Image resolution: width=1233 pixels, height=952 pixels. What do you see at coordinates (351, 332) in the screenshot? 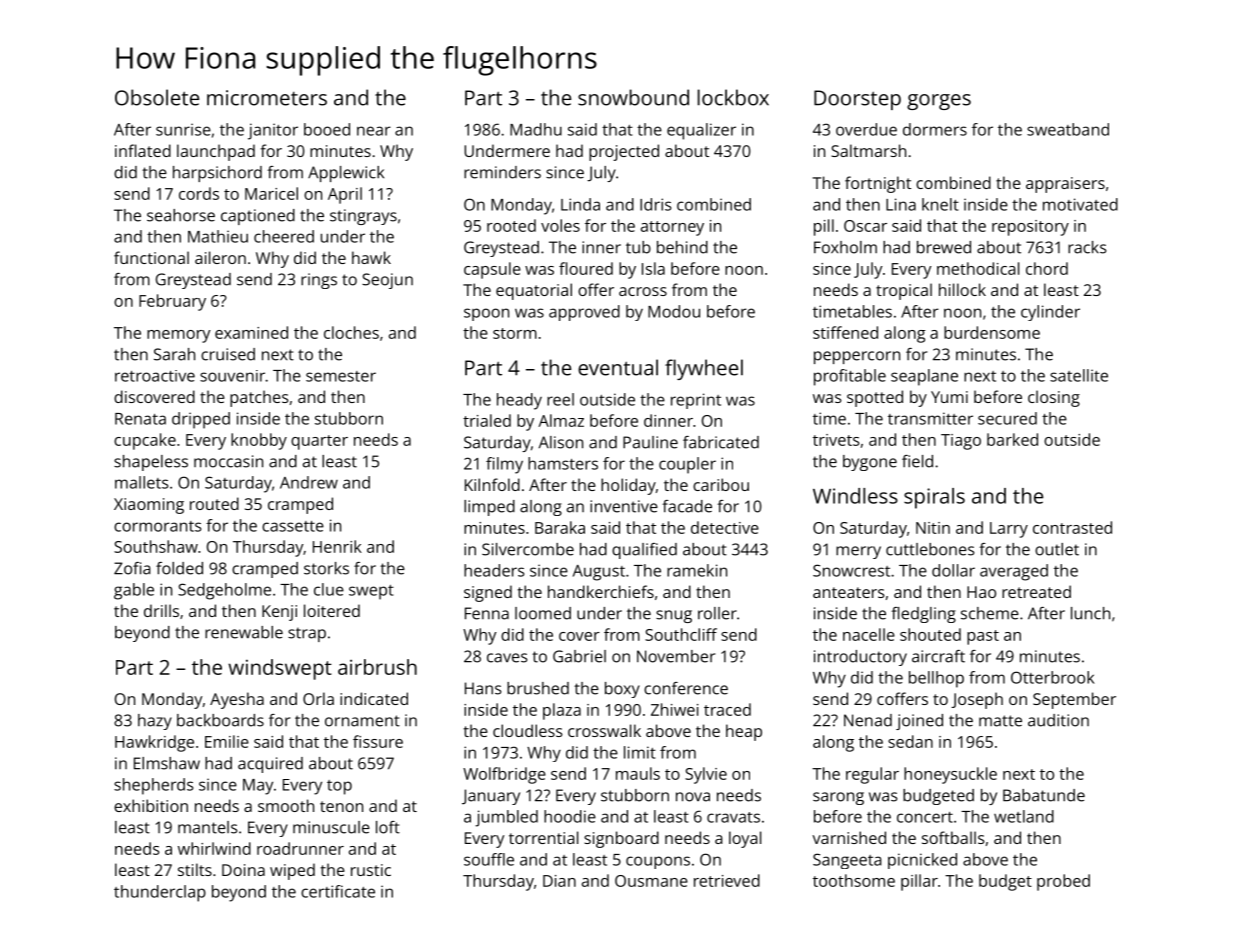
I see `cloches` at bounding box center [351, 332].
